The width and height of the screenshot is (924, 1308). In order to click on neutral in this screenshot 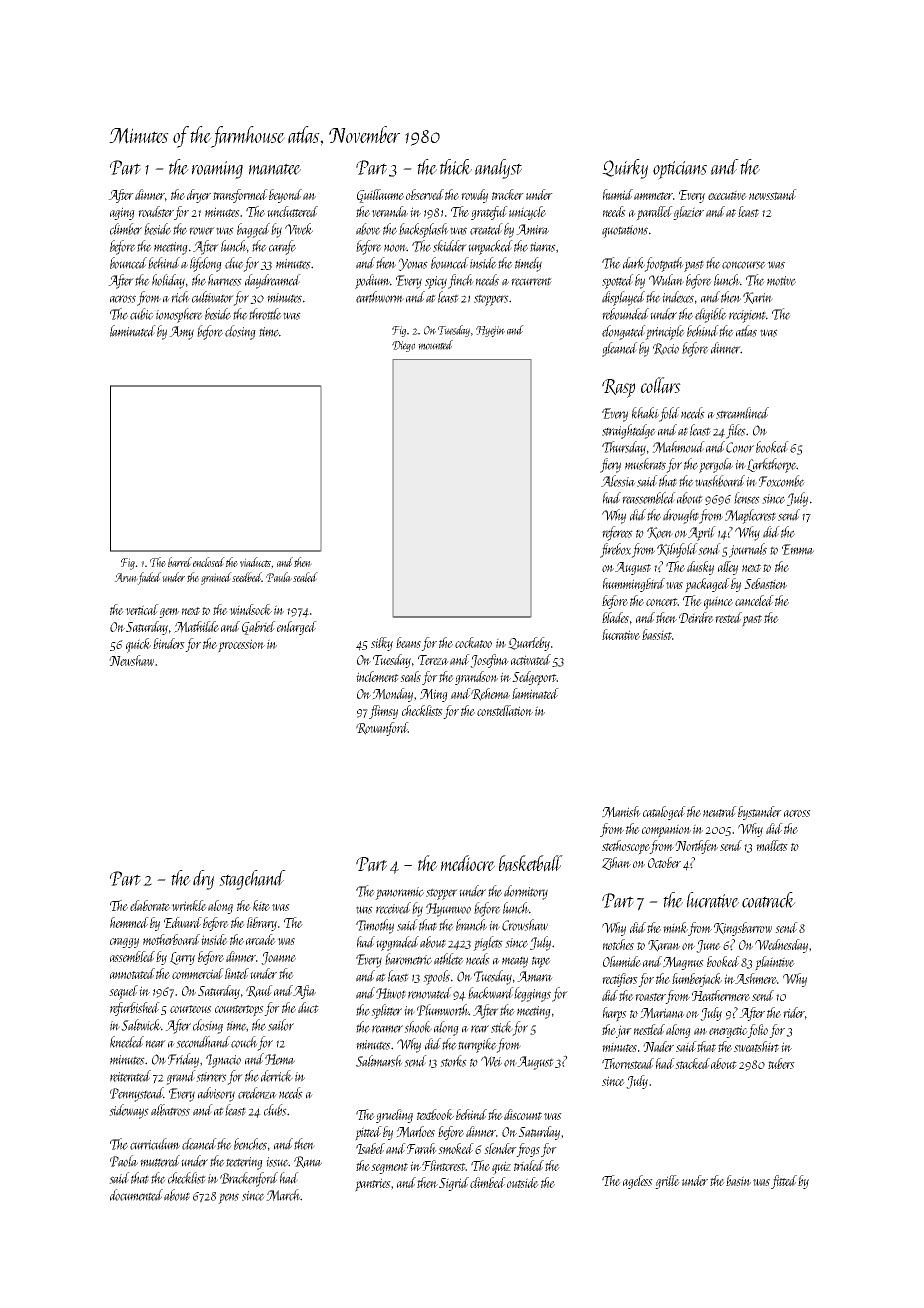, I will do `click(720, 811)`.
